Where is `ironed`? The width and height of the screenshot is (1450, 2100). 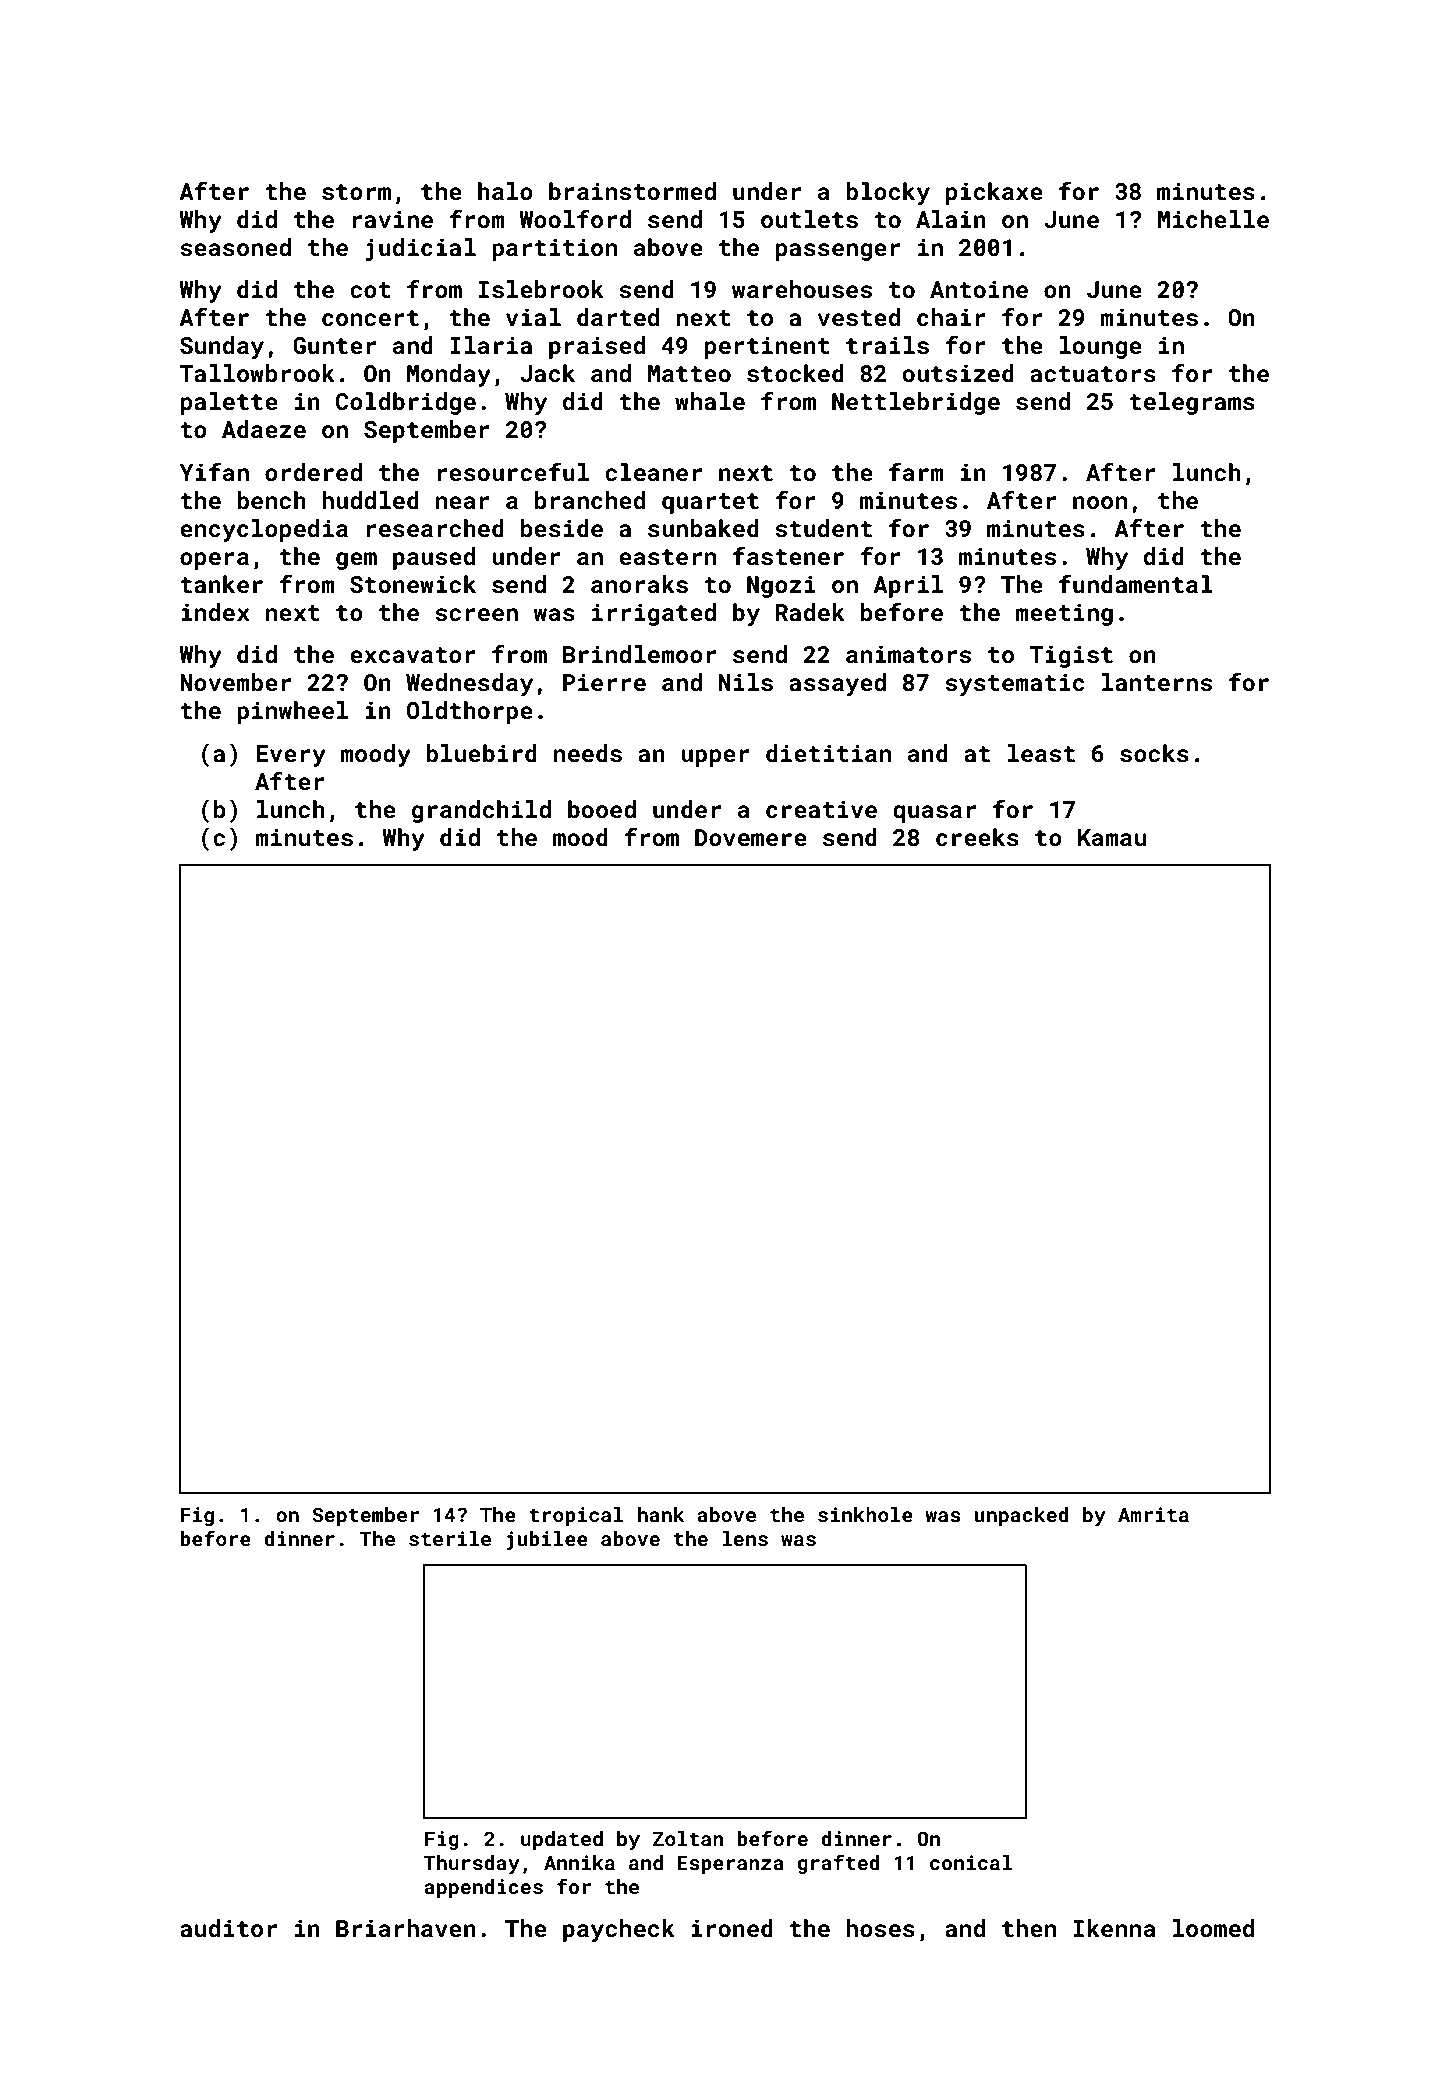 ironed is located at coordinates (732, 1928).
